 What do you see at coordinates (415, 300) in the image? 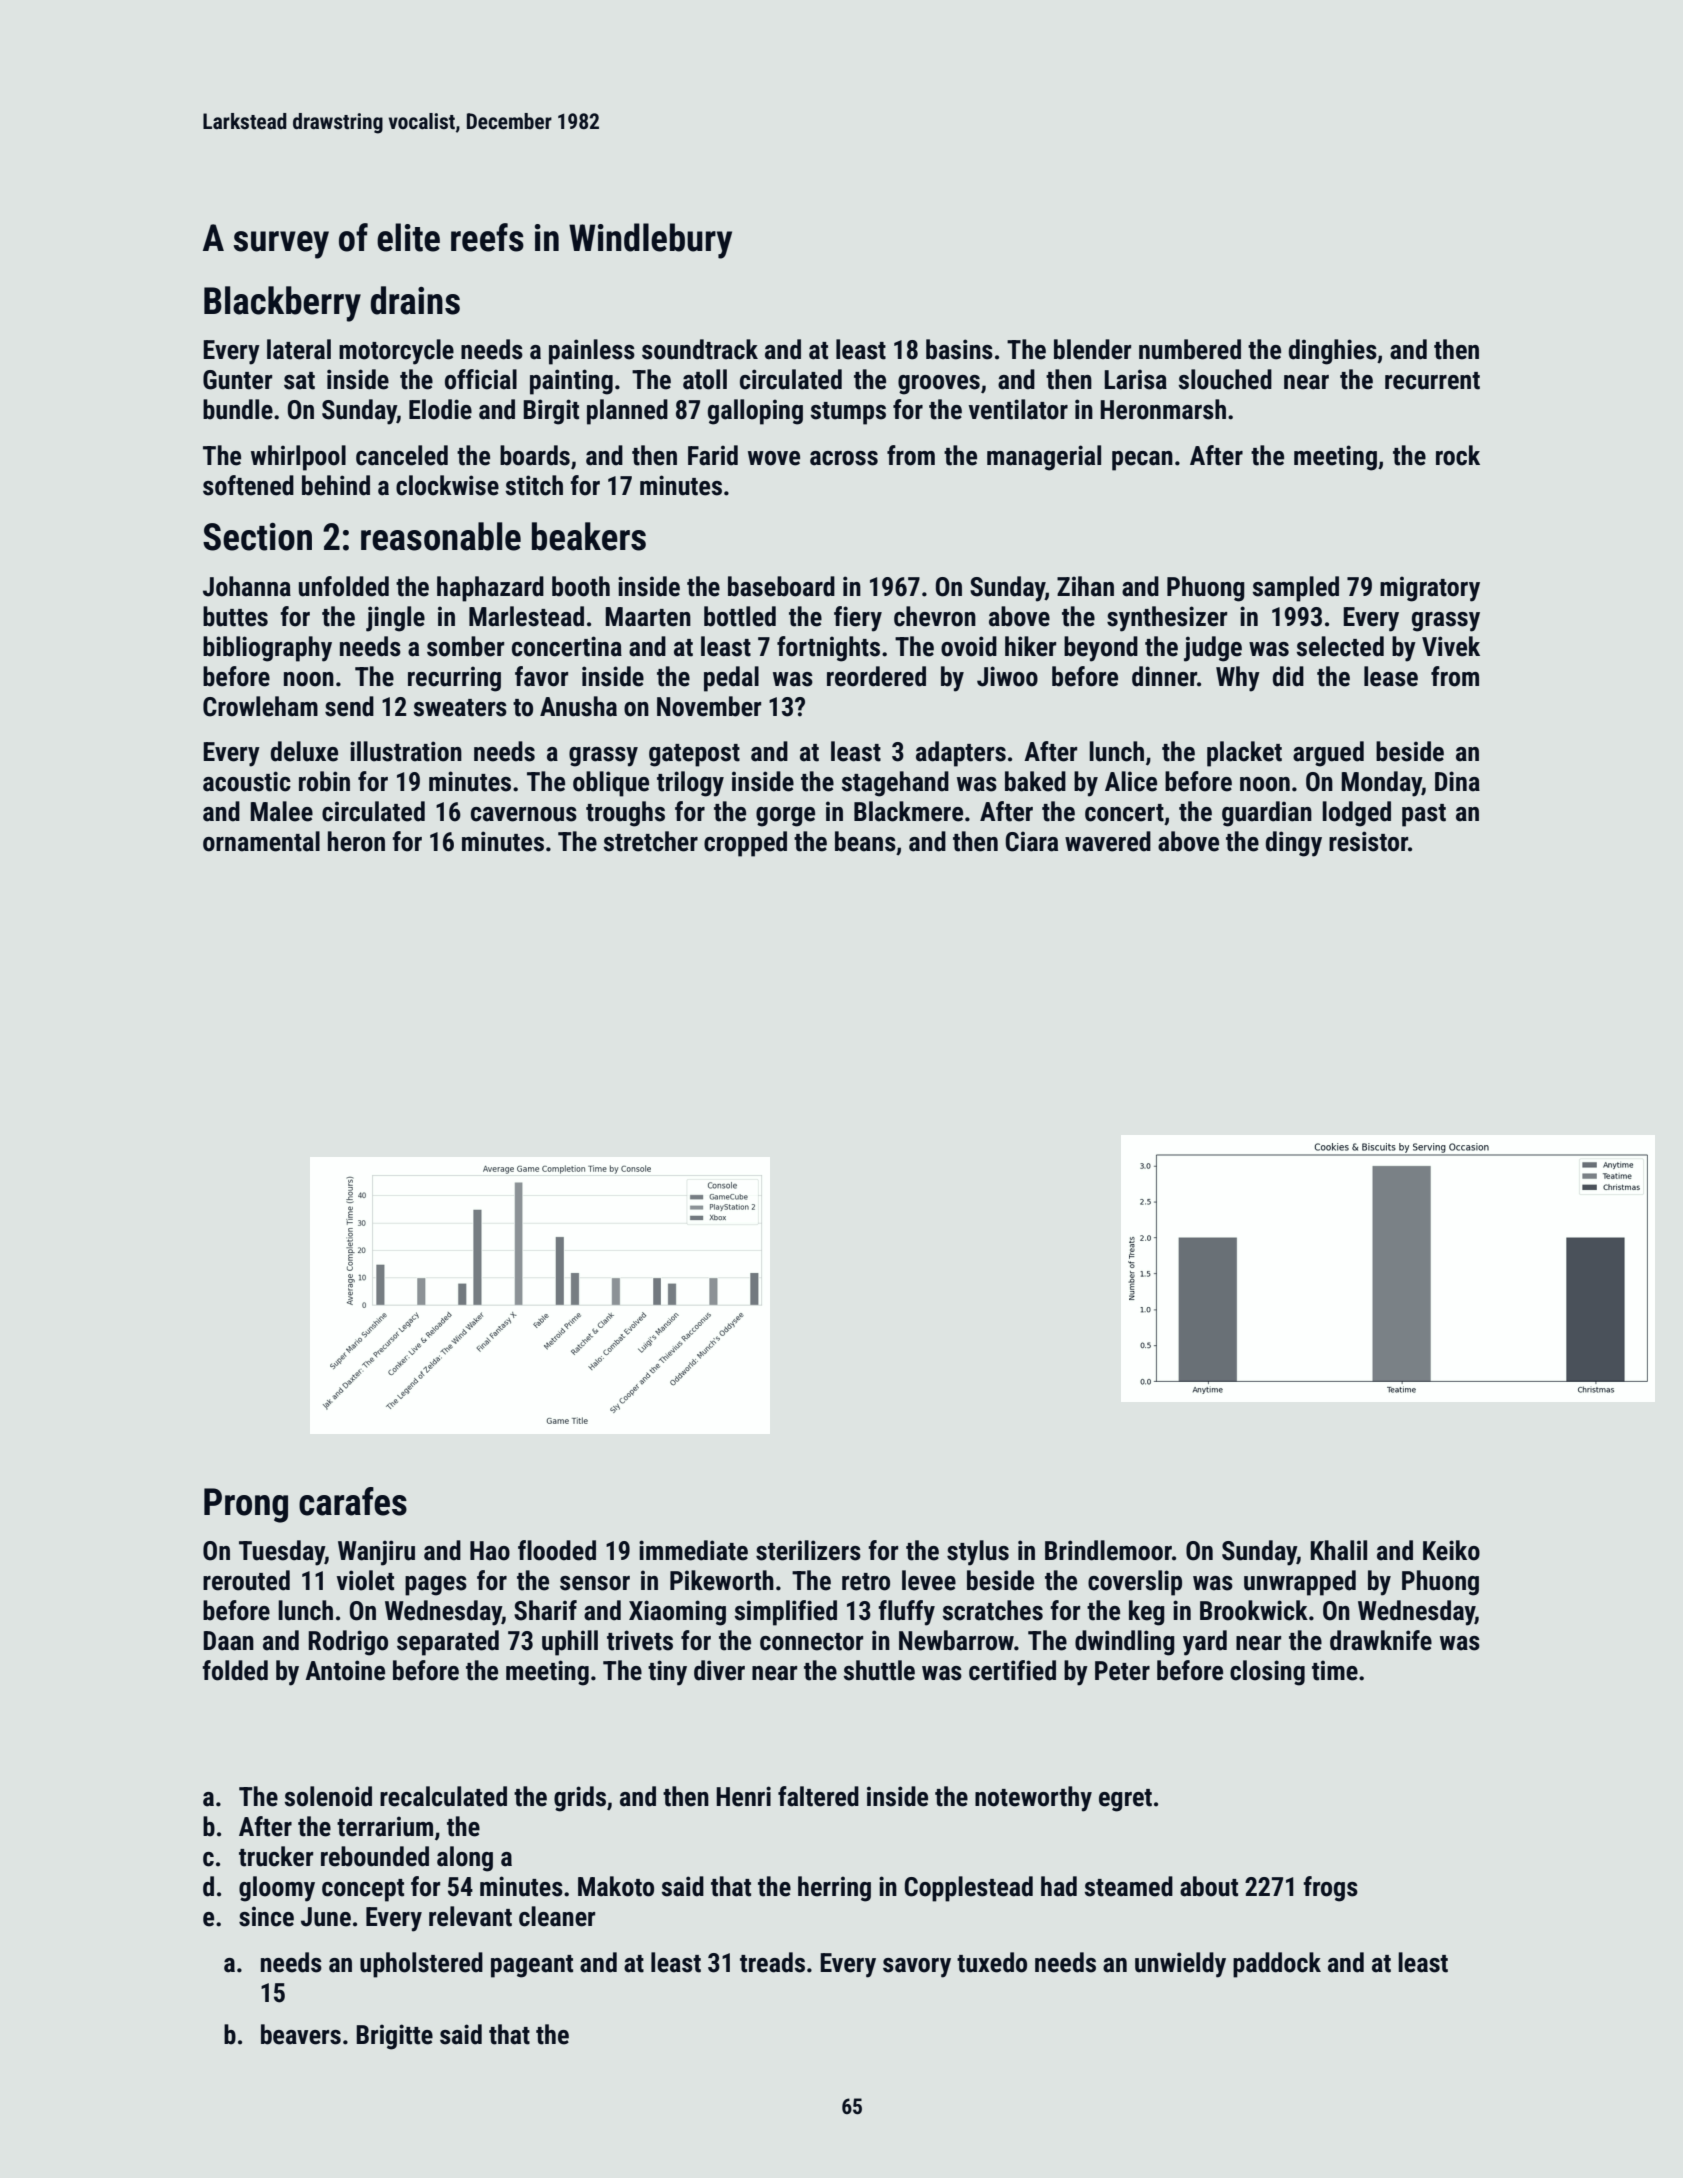
I see `drains` at bounding box center [415, 300].
